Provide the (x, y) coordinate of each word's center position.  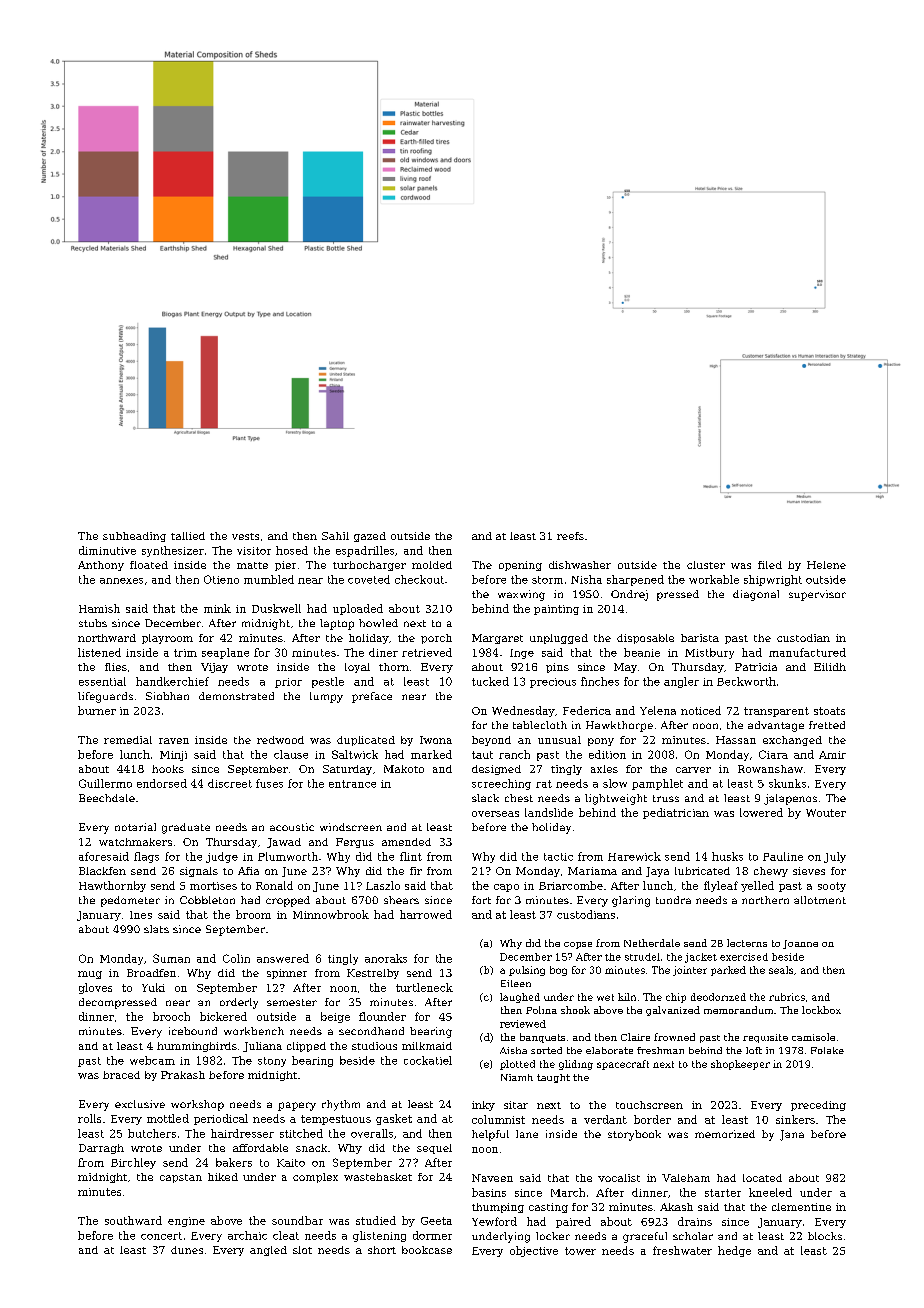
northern (765, 900)
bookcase (427, 1250)
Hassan (736, 740)
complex (315, 1178)
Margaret (497, 639)
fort (481, 900)
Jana (792, 1135)
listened (99, 652)
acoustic (292, 827)
